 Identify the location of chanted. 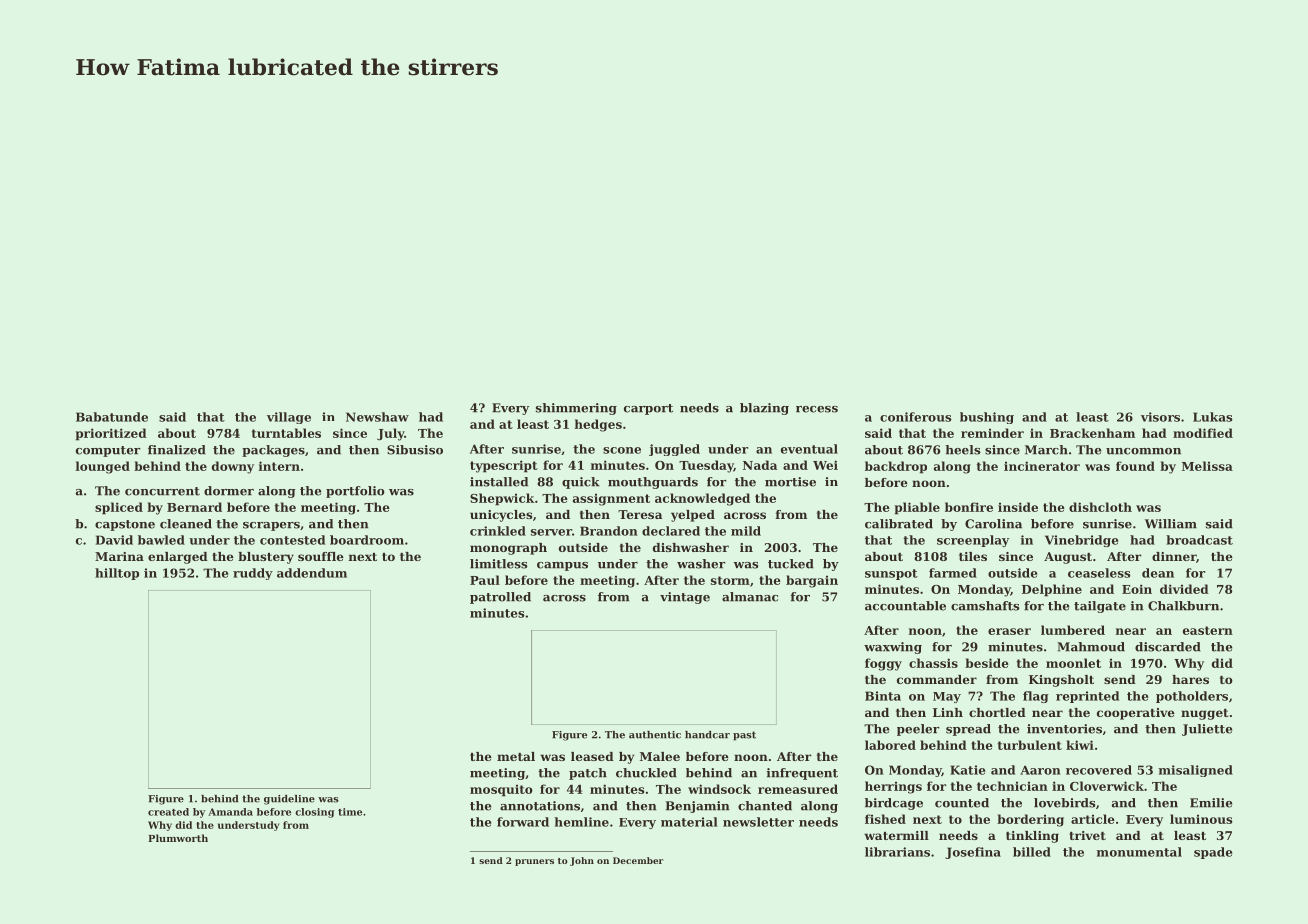
(765, 806).
